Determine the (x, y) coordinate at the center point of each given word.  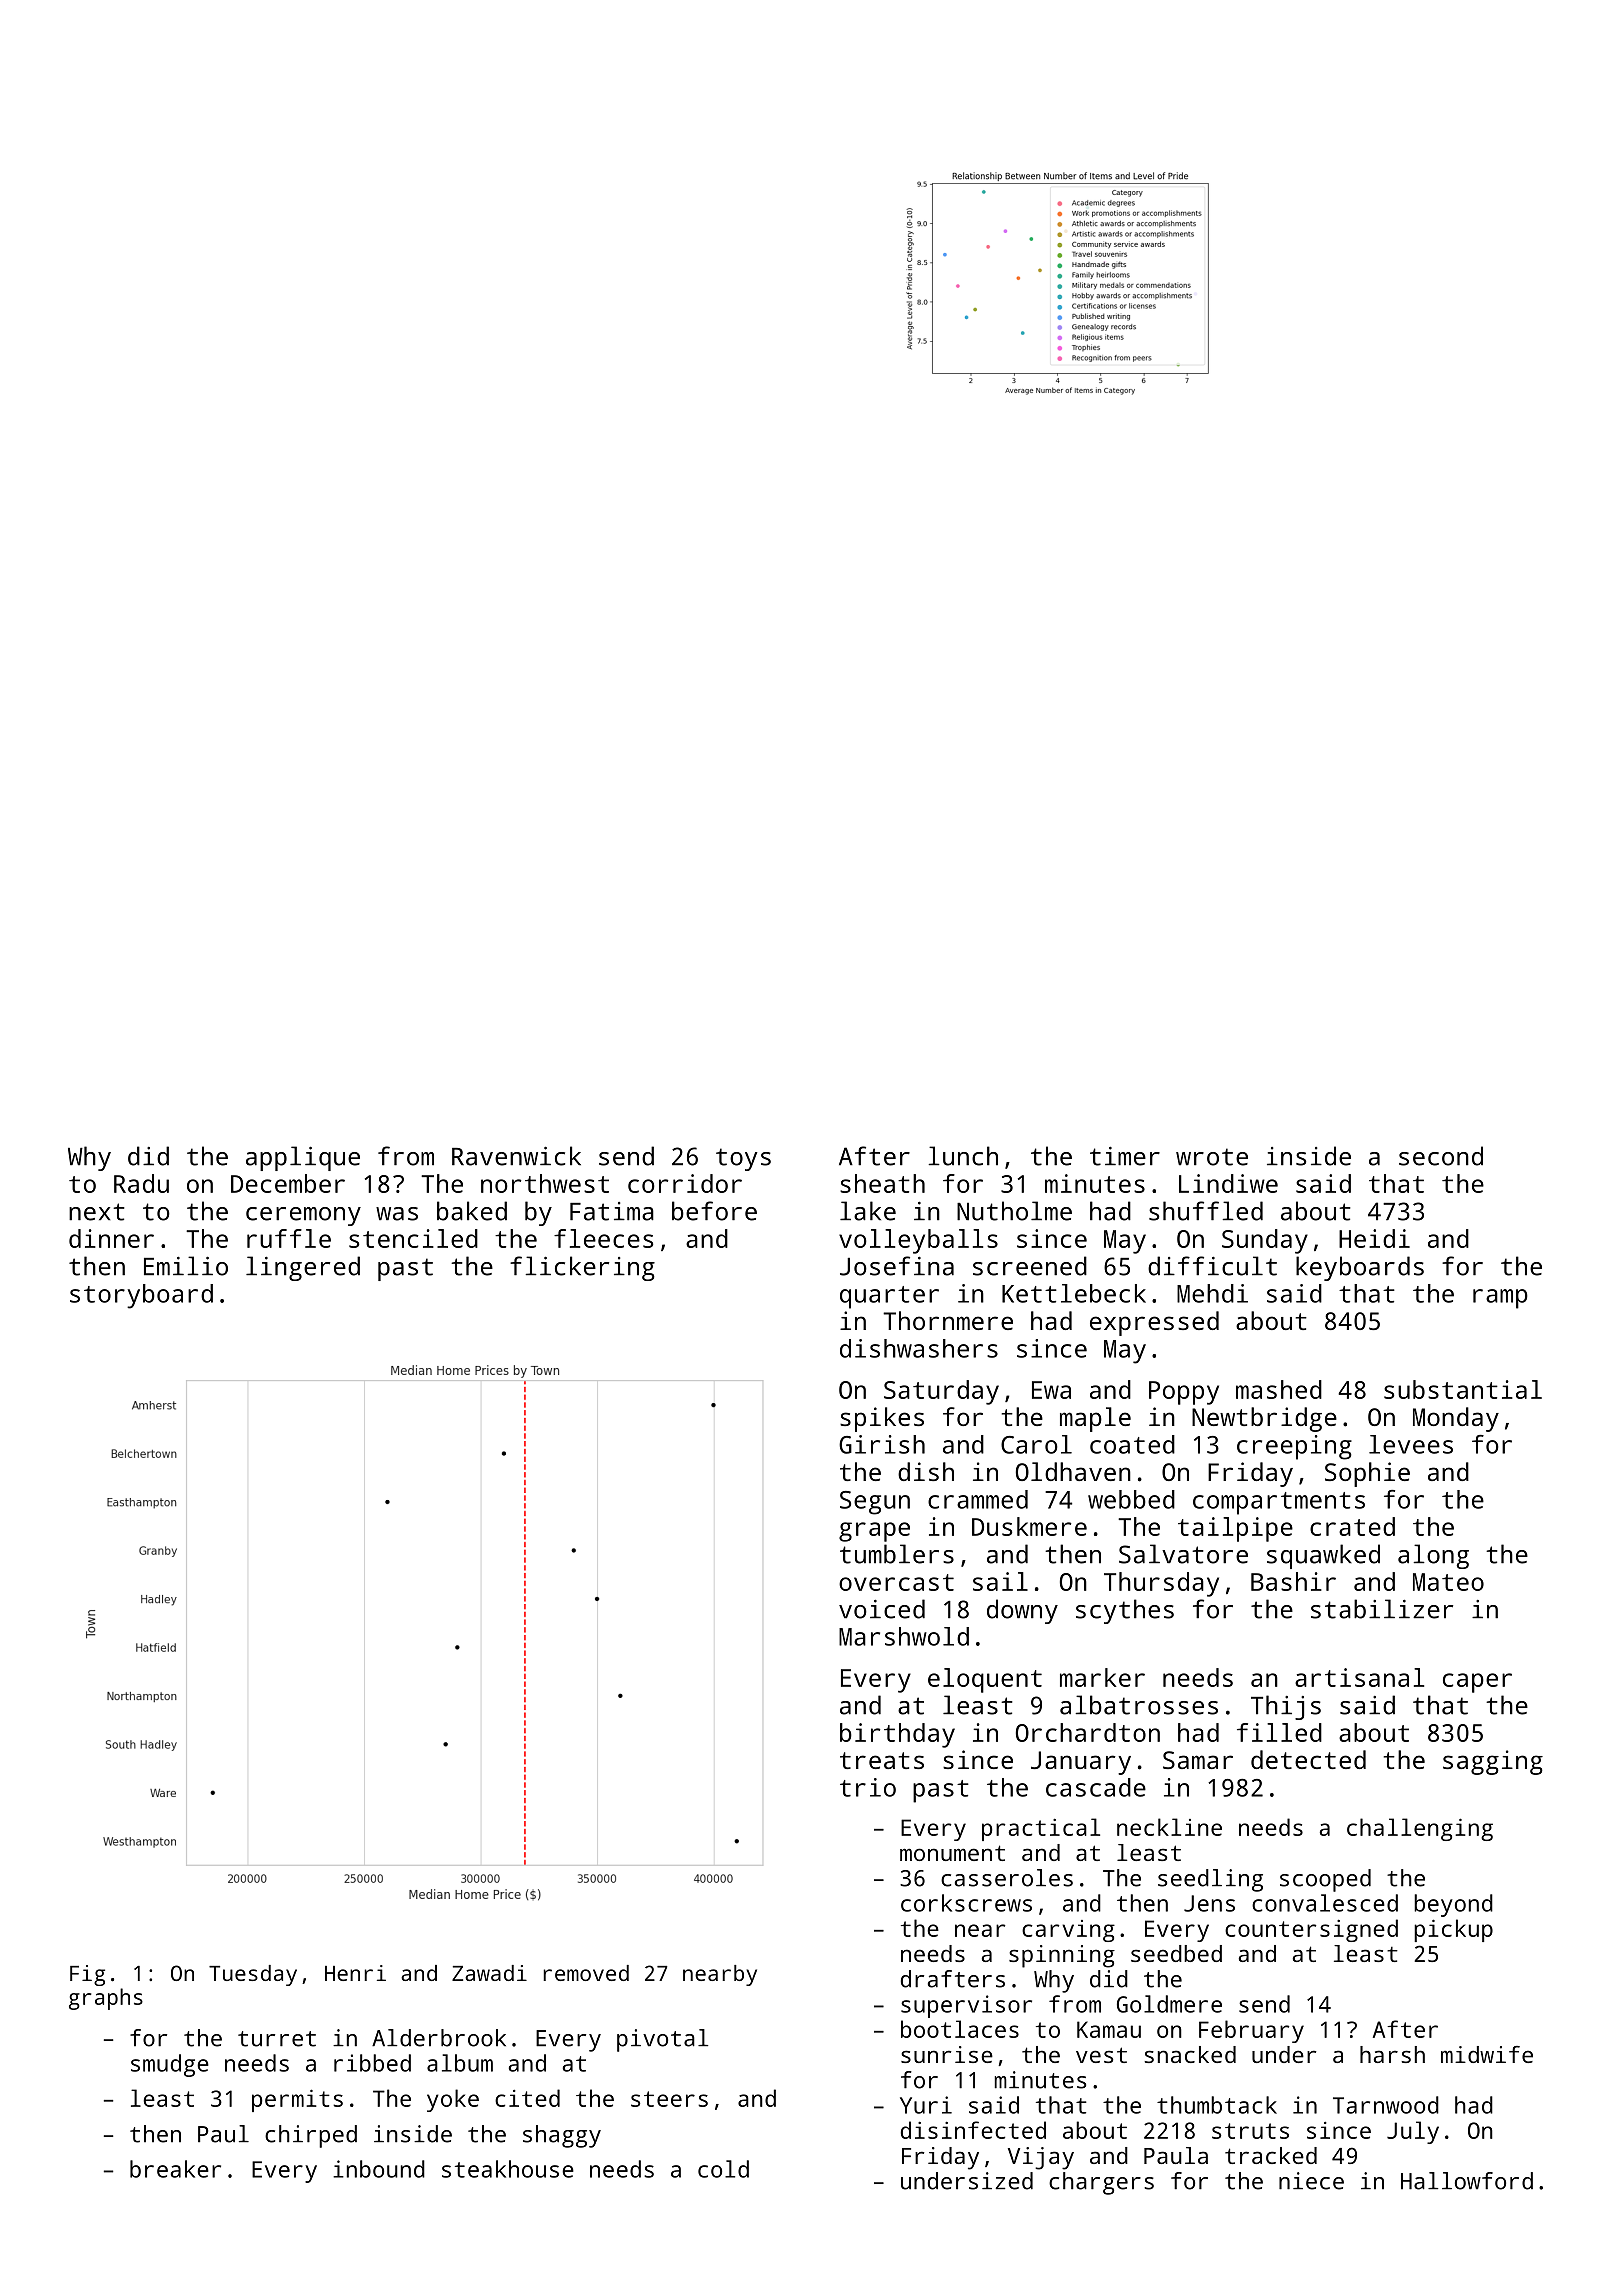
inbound (379, 2169)
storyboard (141, 1296)
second (1441, 1156)
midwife (1487, 2054)
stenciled (413, 1238)
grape (874, 1532)
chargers (1101, 2183)
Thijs (1286, 1707)
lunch (963, 1156)
